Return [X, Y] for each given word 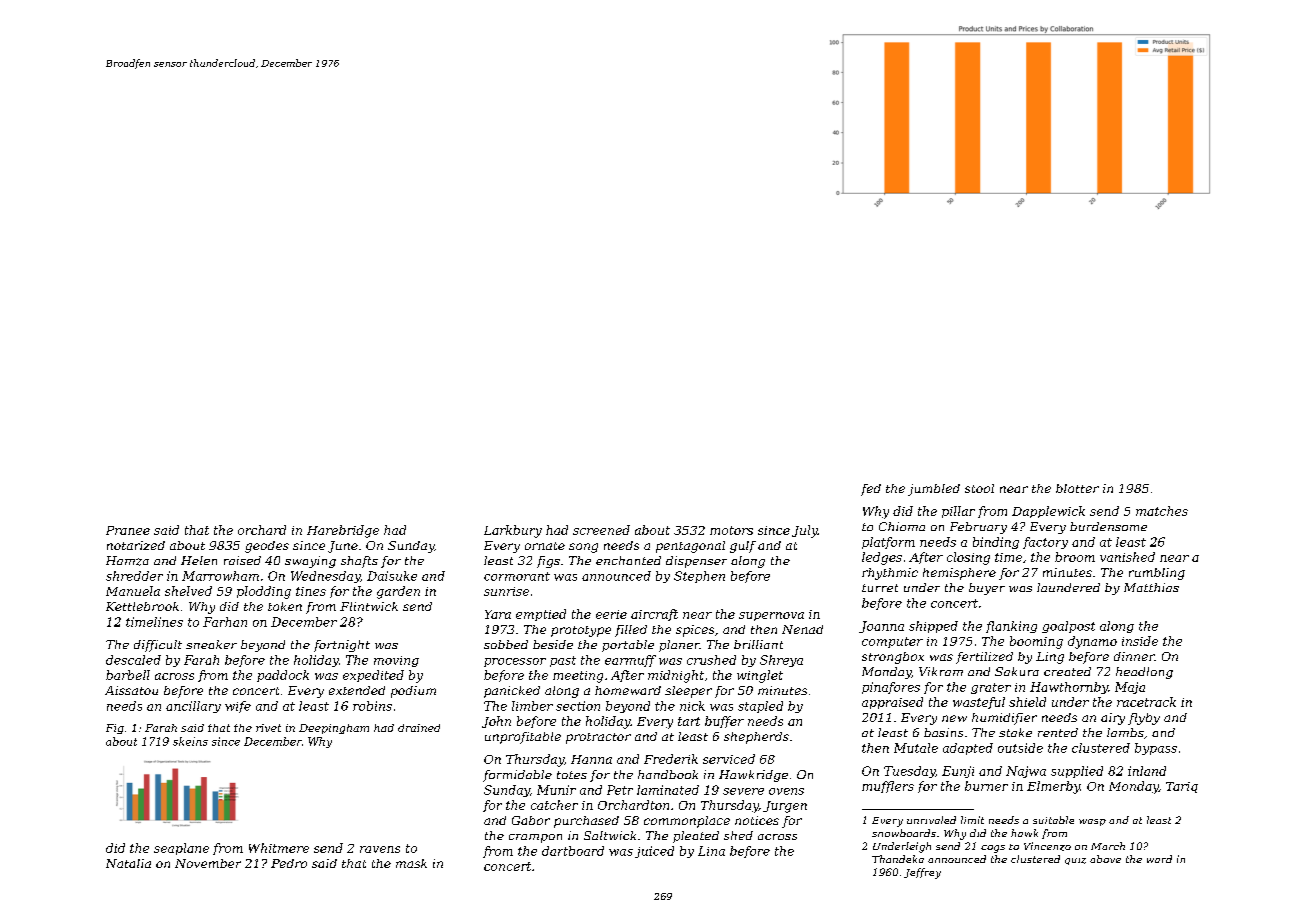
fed [871, 490]
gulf [743, 547]
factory [1045, 543]
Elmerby [1053, 787]
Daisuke [392, 576]
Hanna [591, 759]
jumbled [934, 490]
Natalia [128, 863]
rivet [268, 728]
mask [411, 863]
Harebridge [343, 531]
